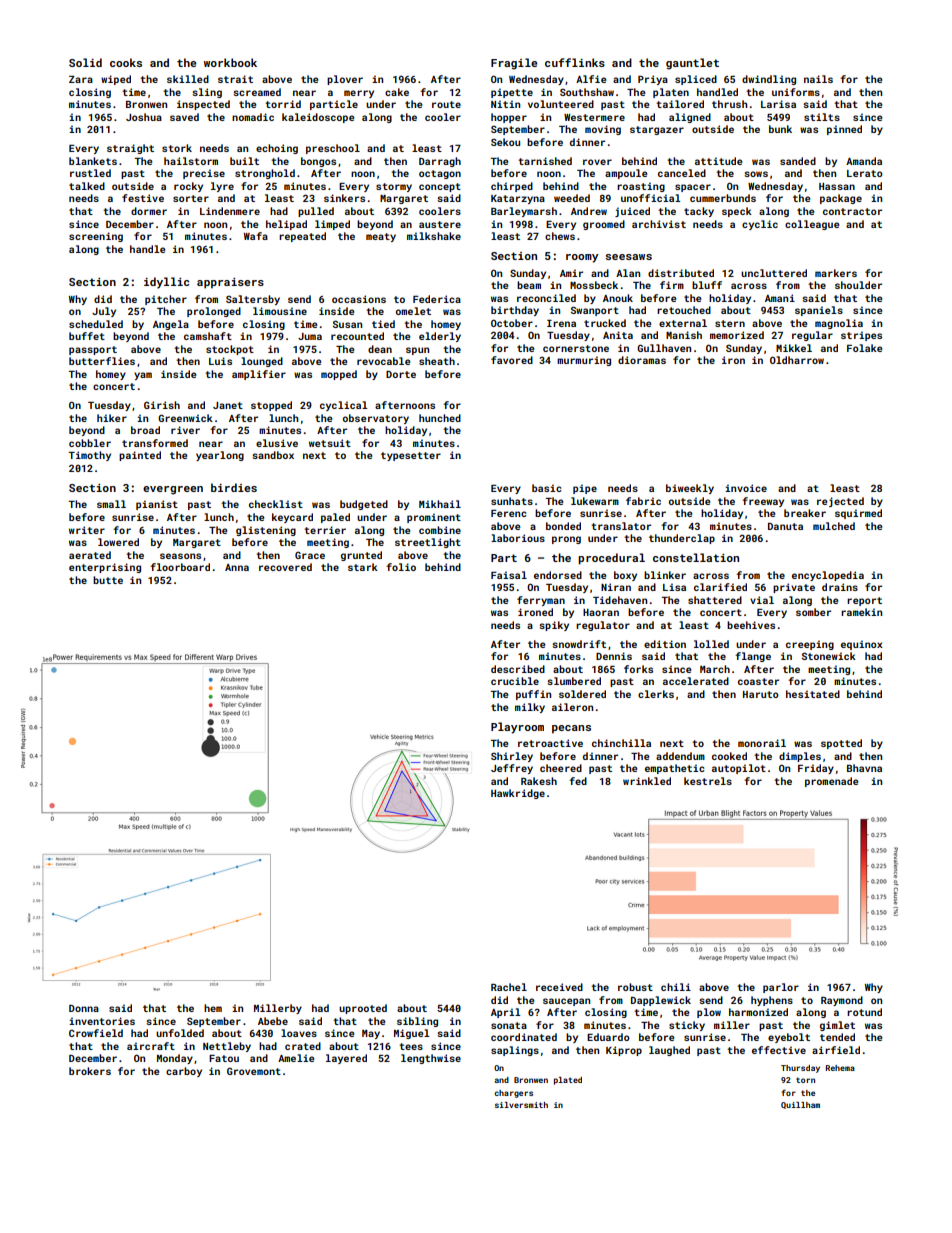  I want to click on Timothy, so click(89, 456).
